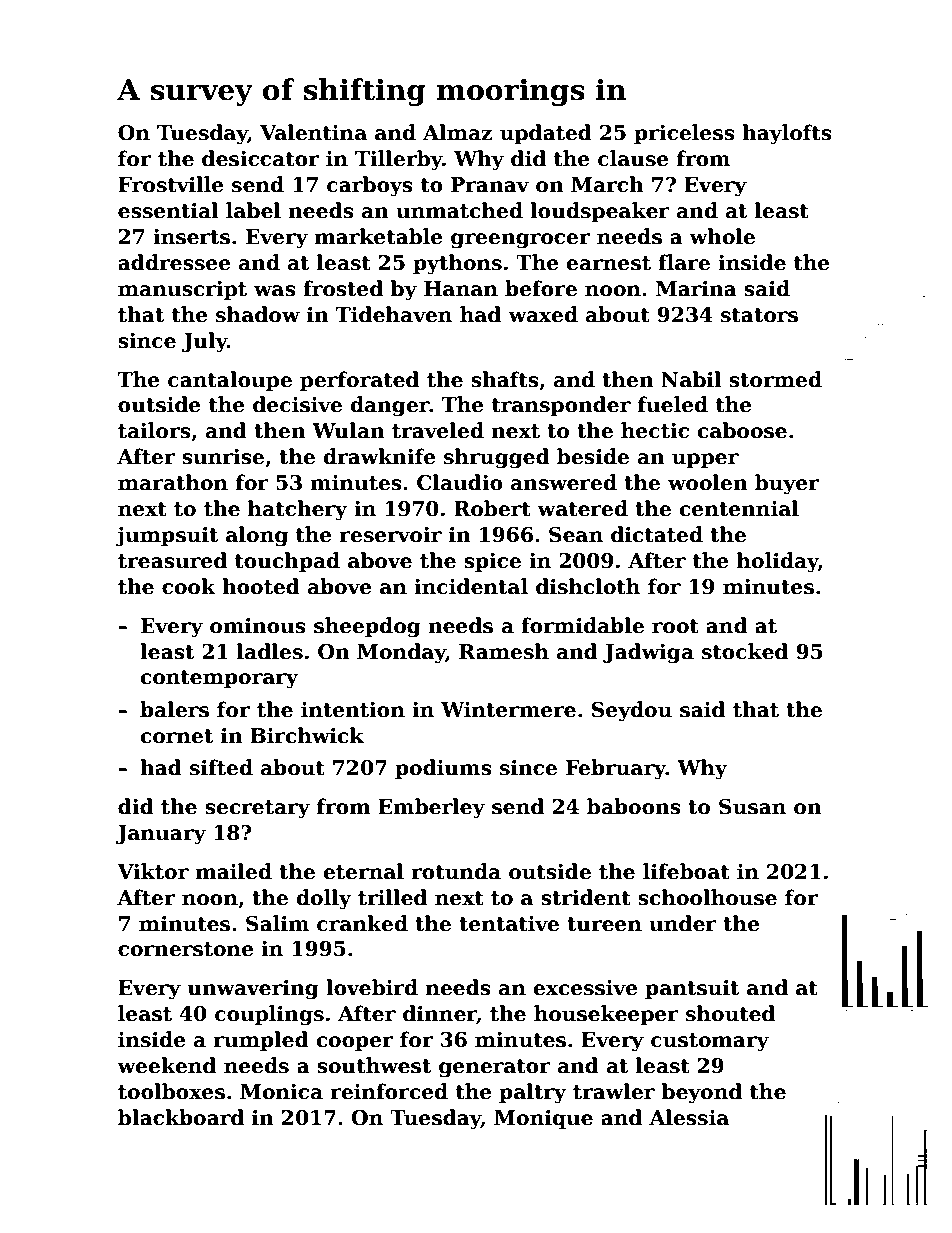 Image resolution: width=952 pixels, height=1233 pixels. Describe the element at coordinates (174, 709) in the document. I see `balers` at that location.
